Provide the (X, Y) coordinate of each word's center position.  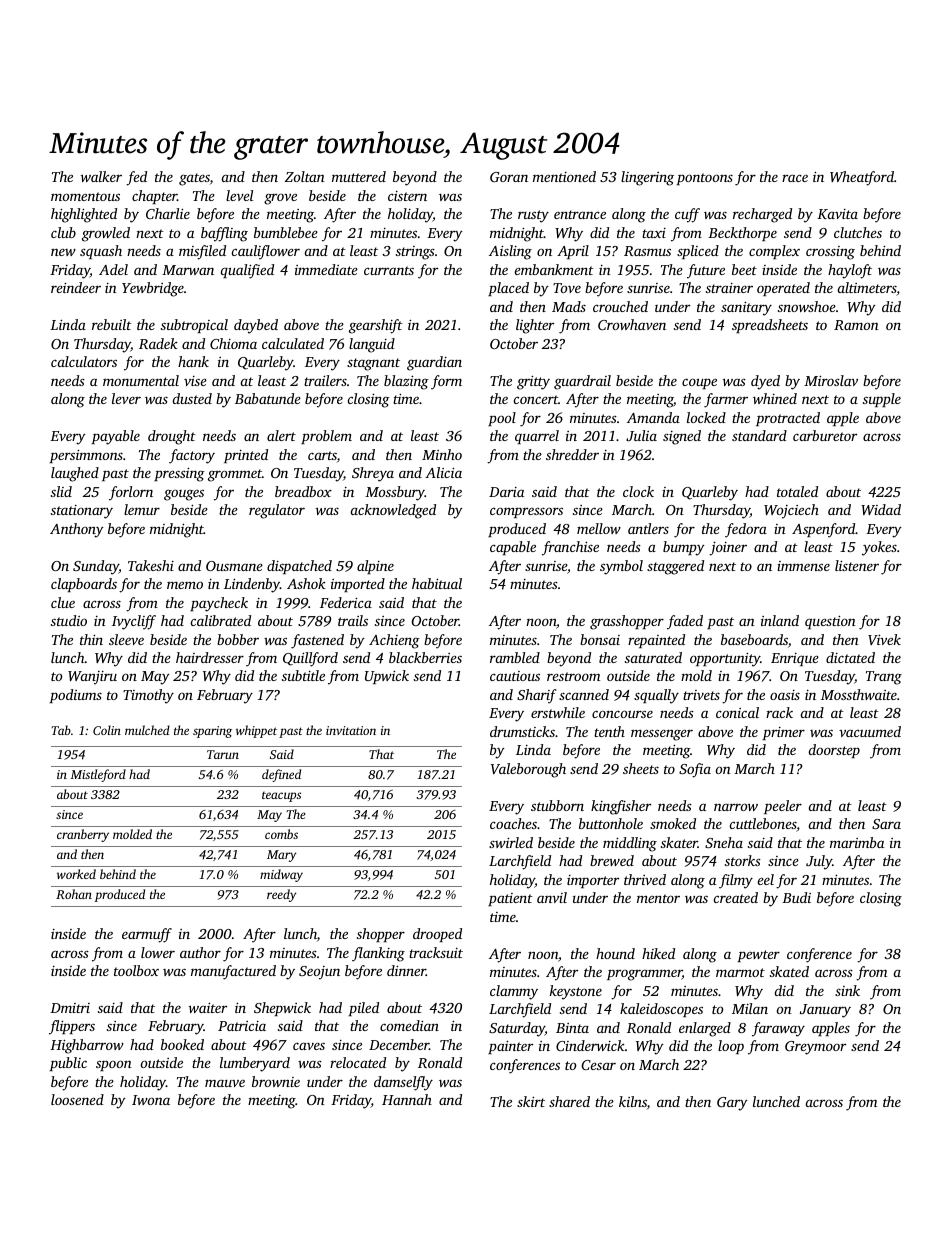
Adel (113, 269)
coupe (699, 383)
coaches (513, 823)
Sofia (695, 770)
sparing (212, 732)
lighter (535, 326)
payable (116, 437)
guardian (434, 363)
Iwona (151, 1100)
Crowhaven (632, 324)
